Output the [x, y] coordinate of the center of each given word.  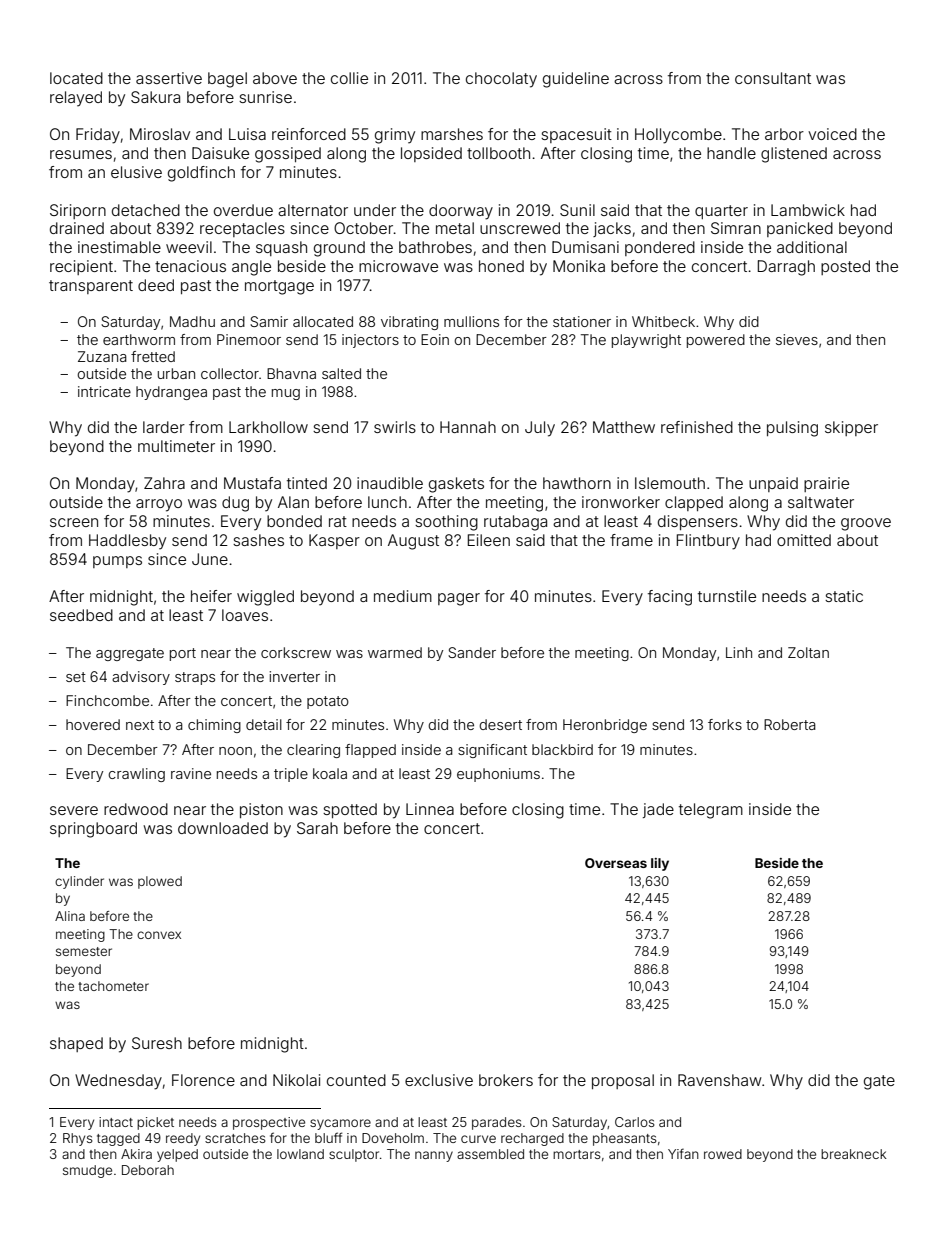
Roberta [790, 724]
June [210, 559]
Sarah [317, 828]
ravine [191, 773]
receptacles [242, 229]
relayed [76, 99]
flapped [370, 751]
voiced [832, 134]
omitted [804, 540]
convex [159, 935]
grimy [395, 136]
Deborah [148, 1170]
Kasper [334, 541]
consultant [773, 78]
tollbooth [498, 153]
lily [660, 864]
